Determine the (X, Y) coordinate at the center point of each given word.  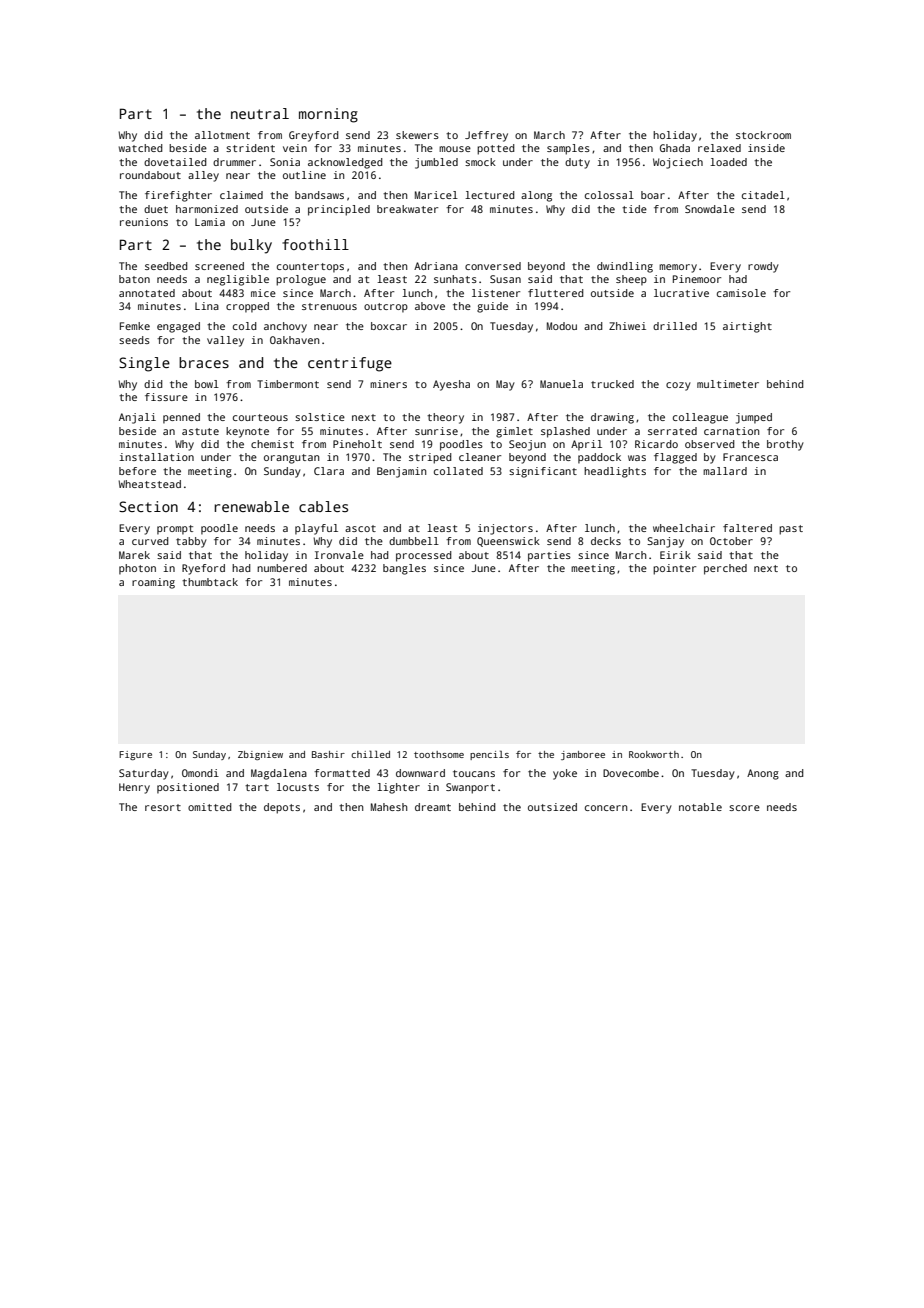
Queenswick (508, 542)
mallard (725, 471)
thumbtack (210, 582)
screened (219, 266)
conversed (493, 266)
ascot (360, 528)
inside (766, 148)
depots (282, 808)
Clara (329, 471)
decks (606, 541)
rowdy (763, 267)
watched (141, 148)
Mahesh (389, 807)
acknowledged (345, 163)
